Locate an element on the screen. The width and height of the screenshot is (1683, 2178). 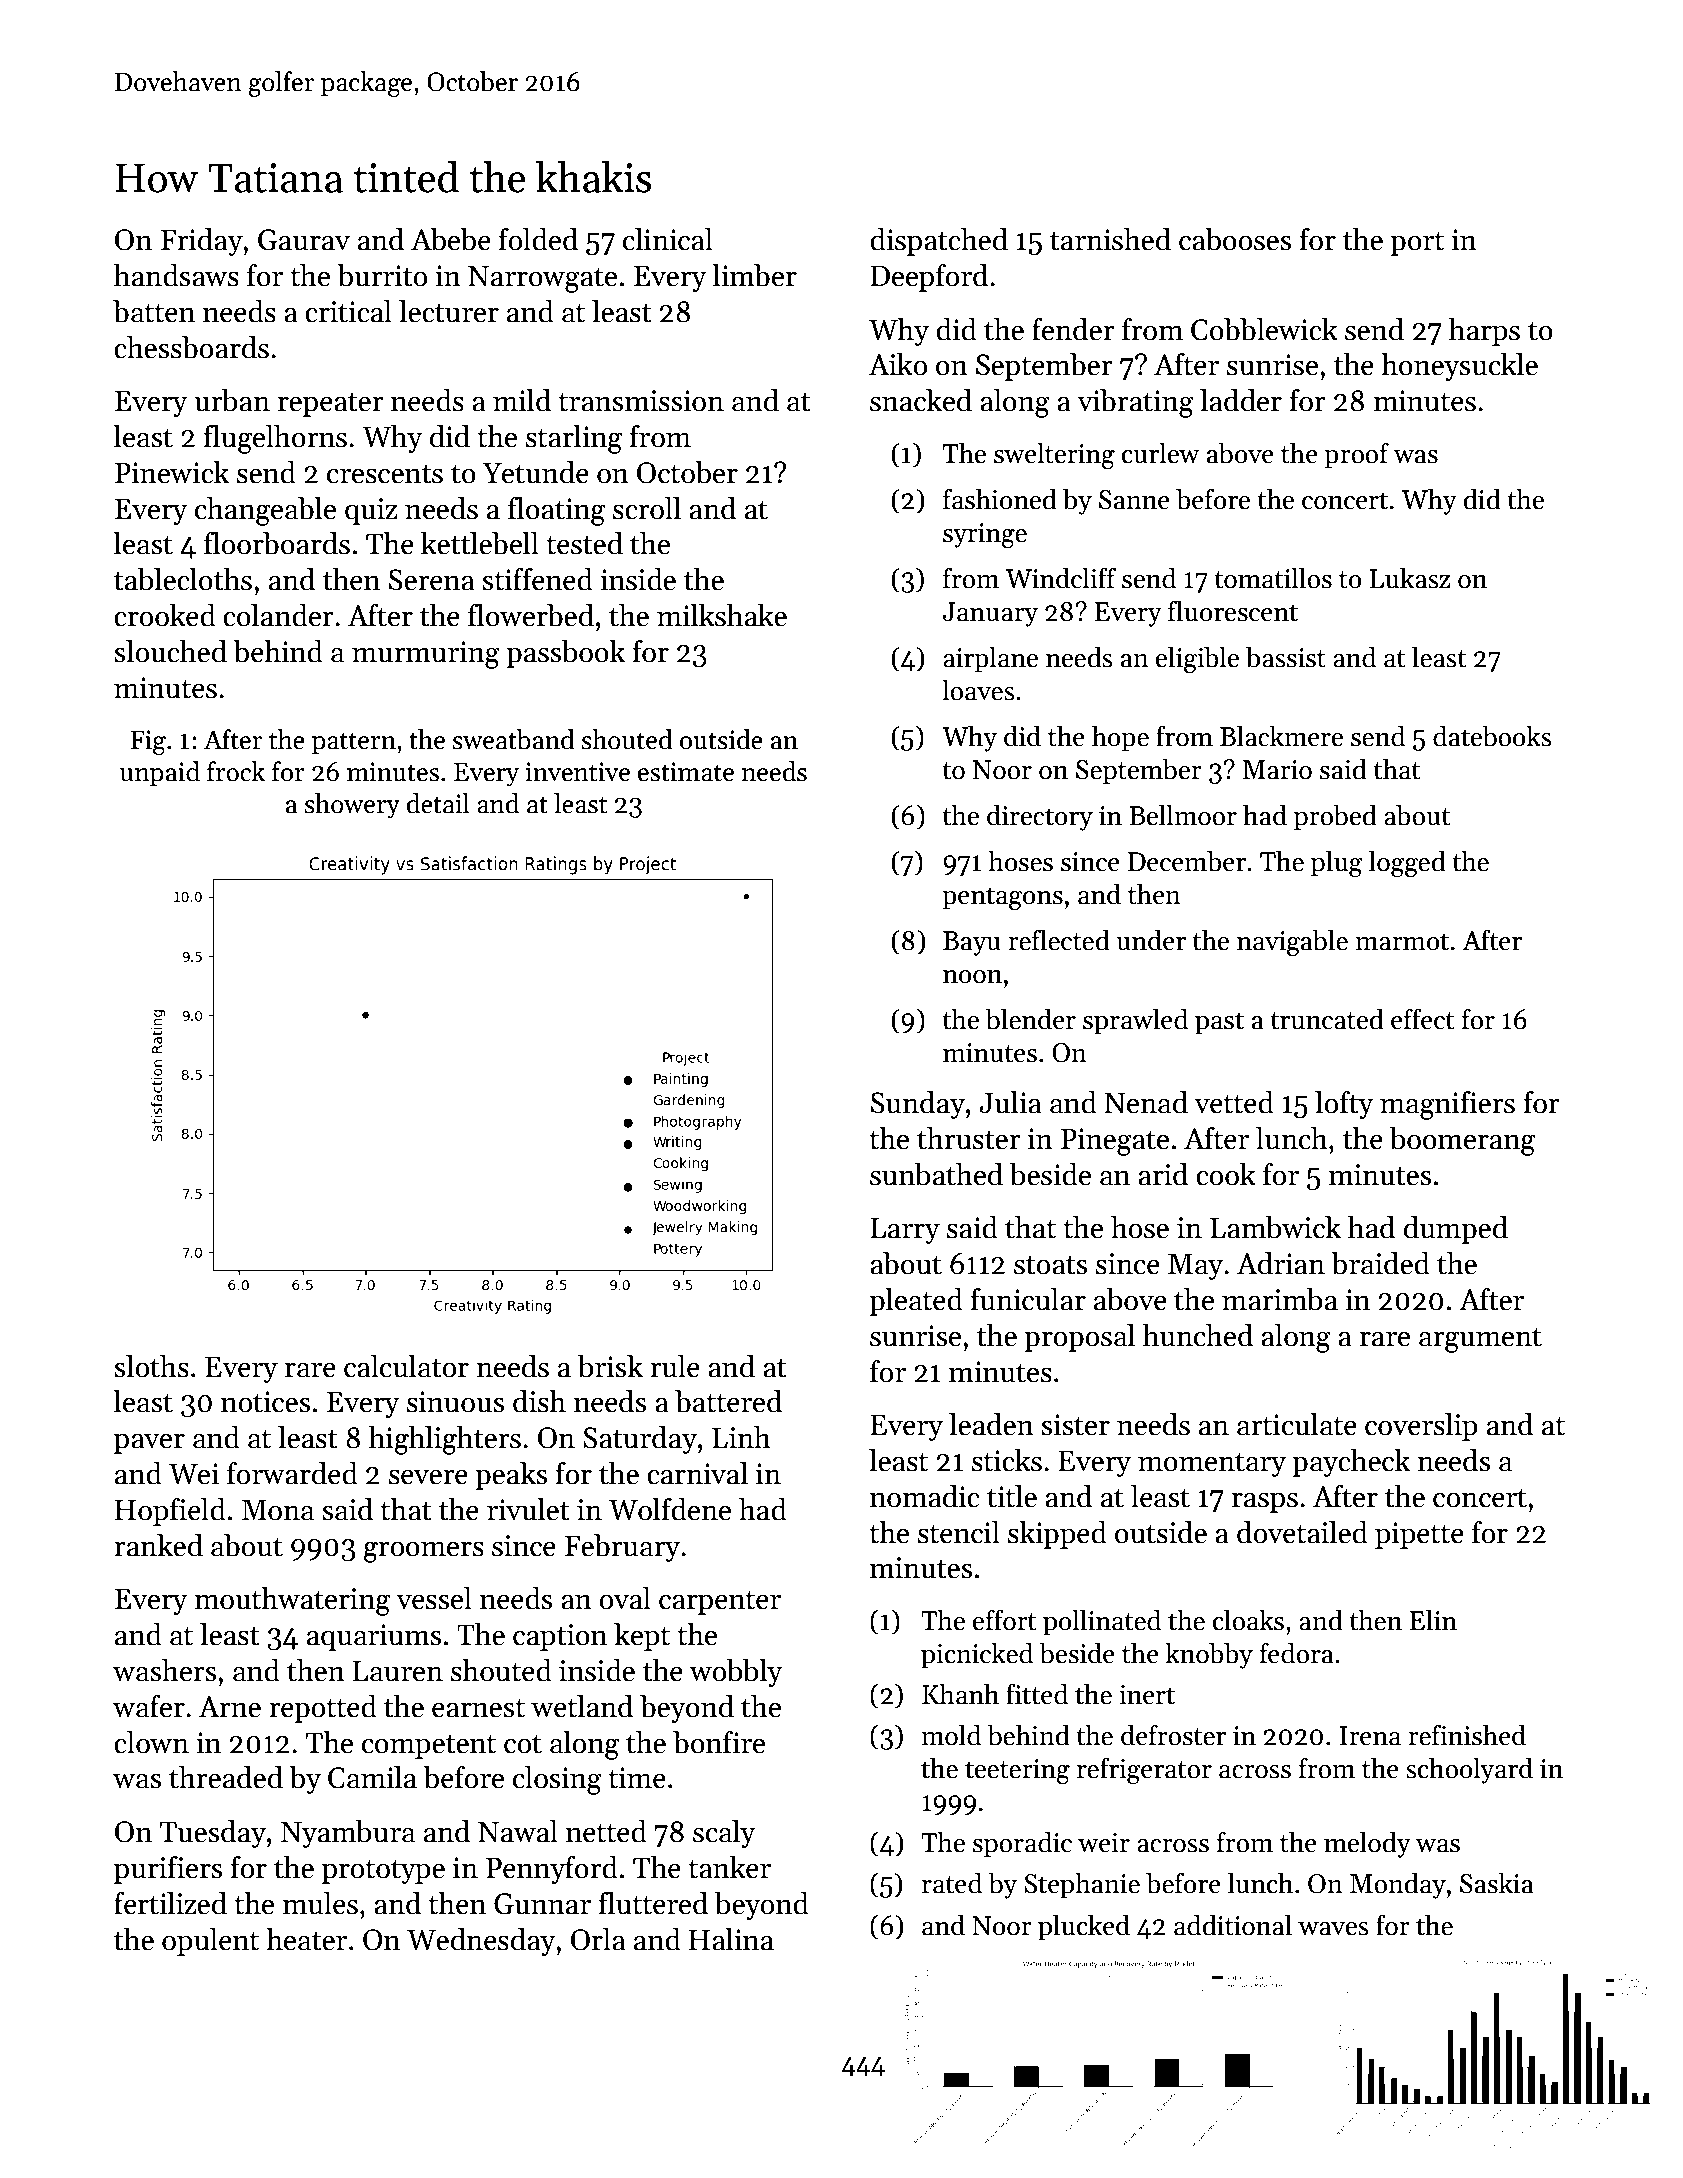
pipette is located at coordinates (1419, 1535).
